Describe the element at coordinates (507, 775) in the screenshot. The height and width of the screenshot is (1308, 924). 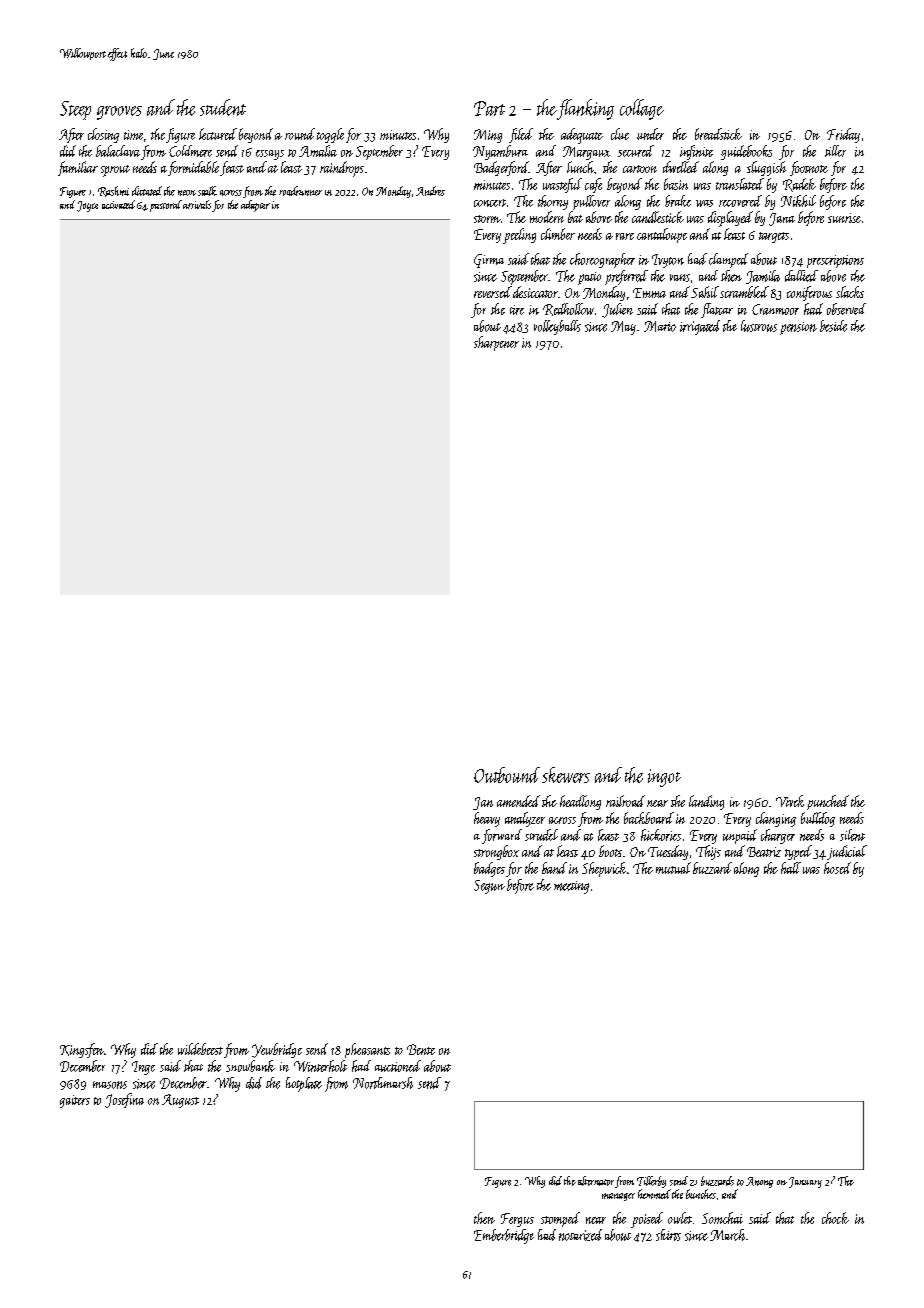
I see `Outbound` at that location.
